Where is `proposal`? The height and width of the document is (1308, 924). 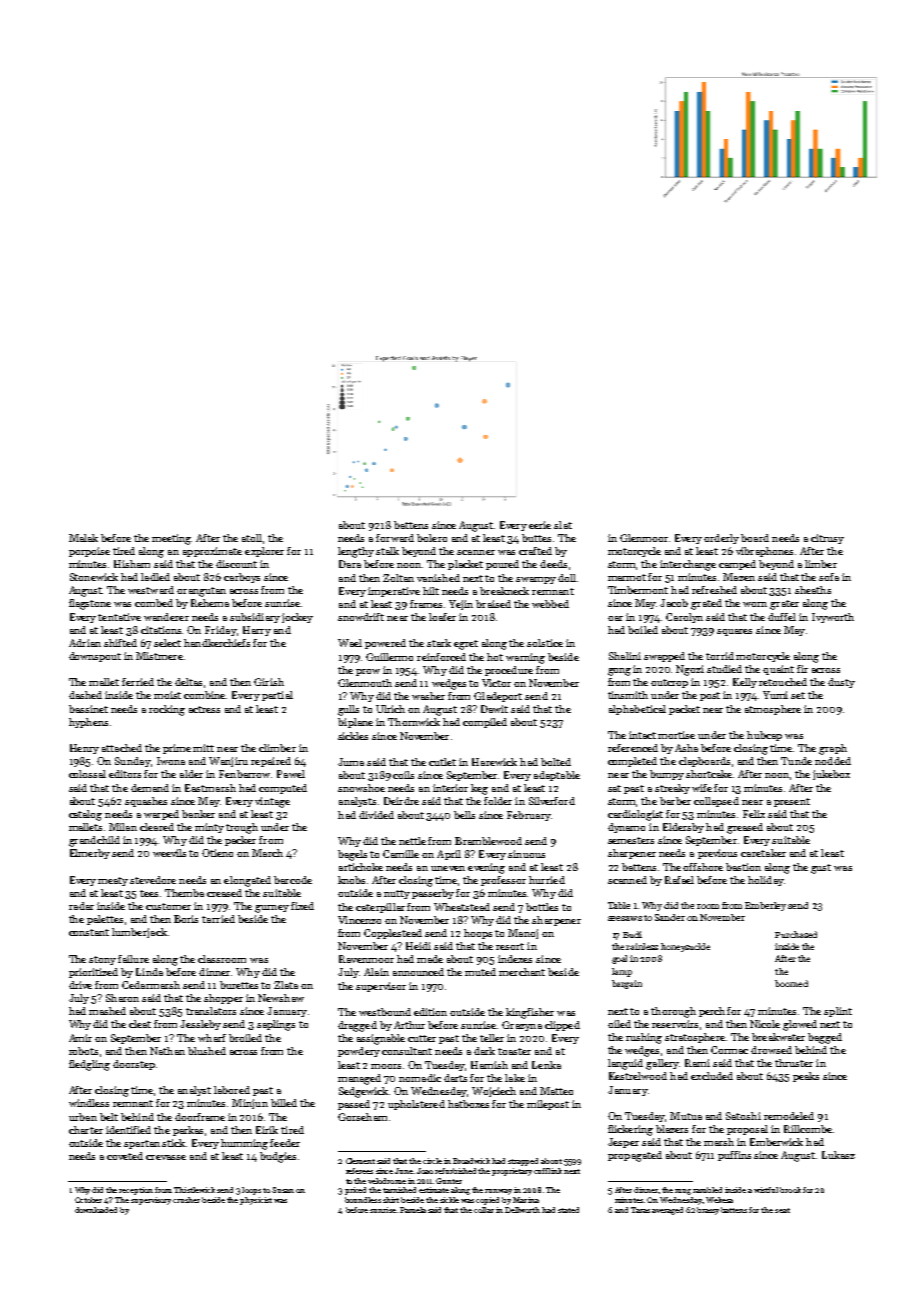 proposal is located at coordinates (747, 1130).
